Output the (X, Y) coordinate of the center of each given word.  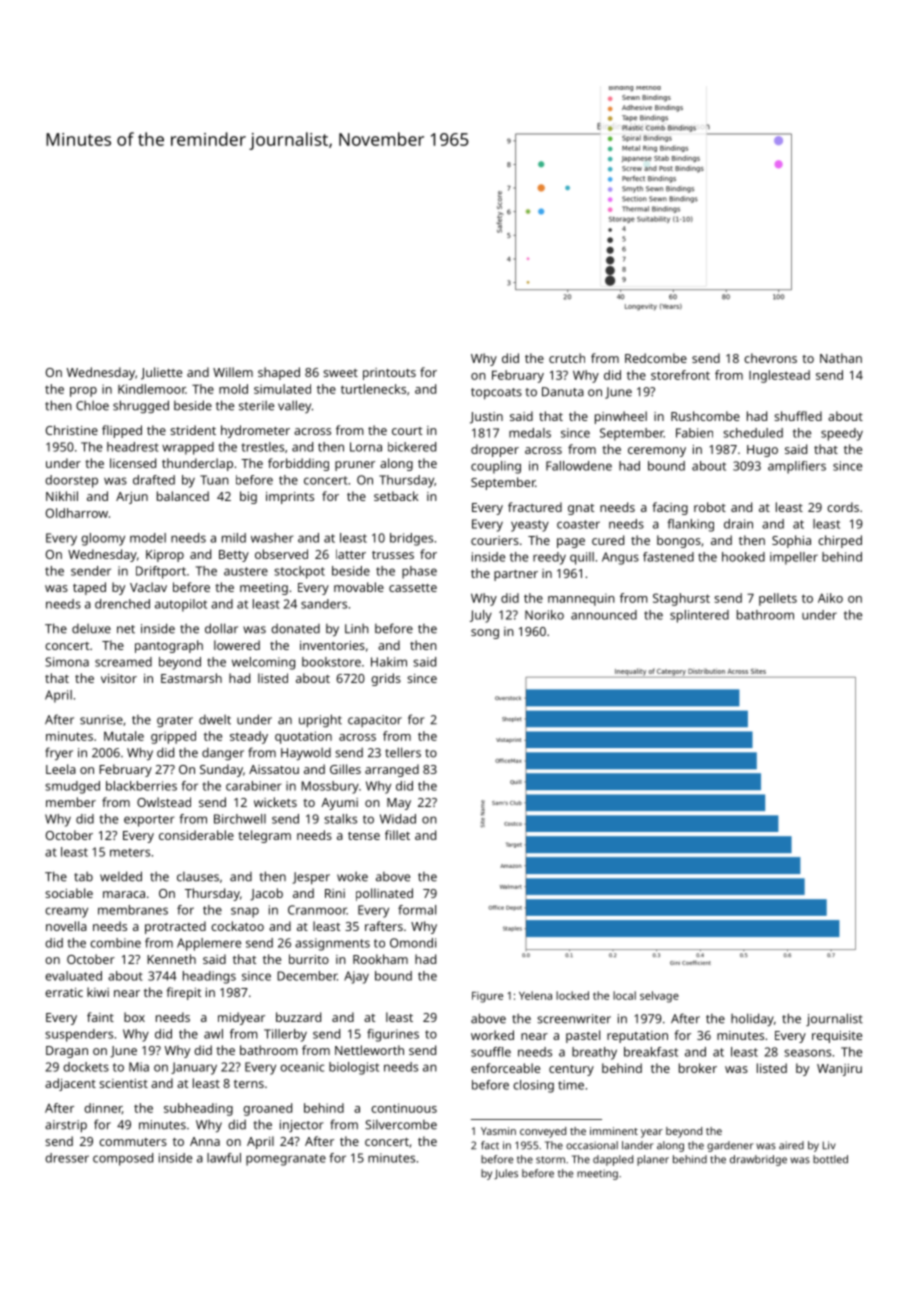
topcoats (496, 394)
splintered (699, 616)
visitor (119, 678)
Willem (233, 372)
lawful (224, 1158)
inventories (332, 645)
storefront (680, 375)
